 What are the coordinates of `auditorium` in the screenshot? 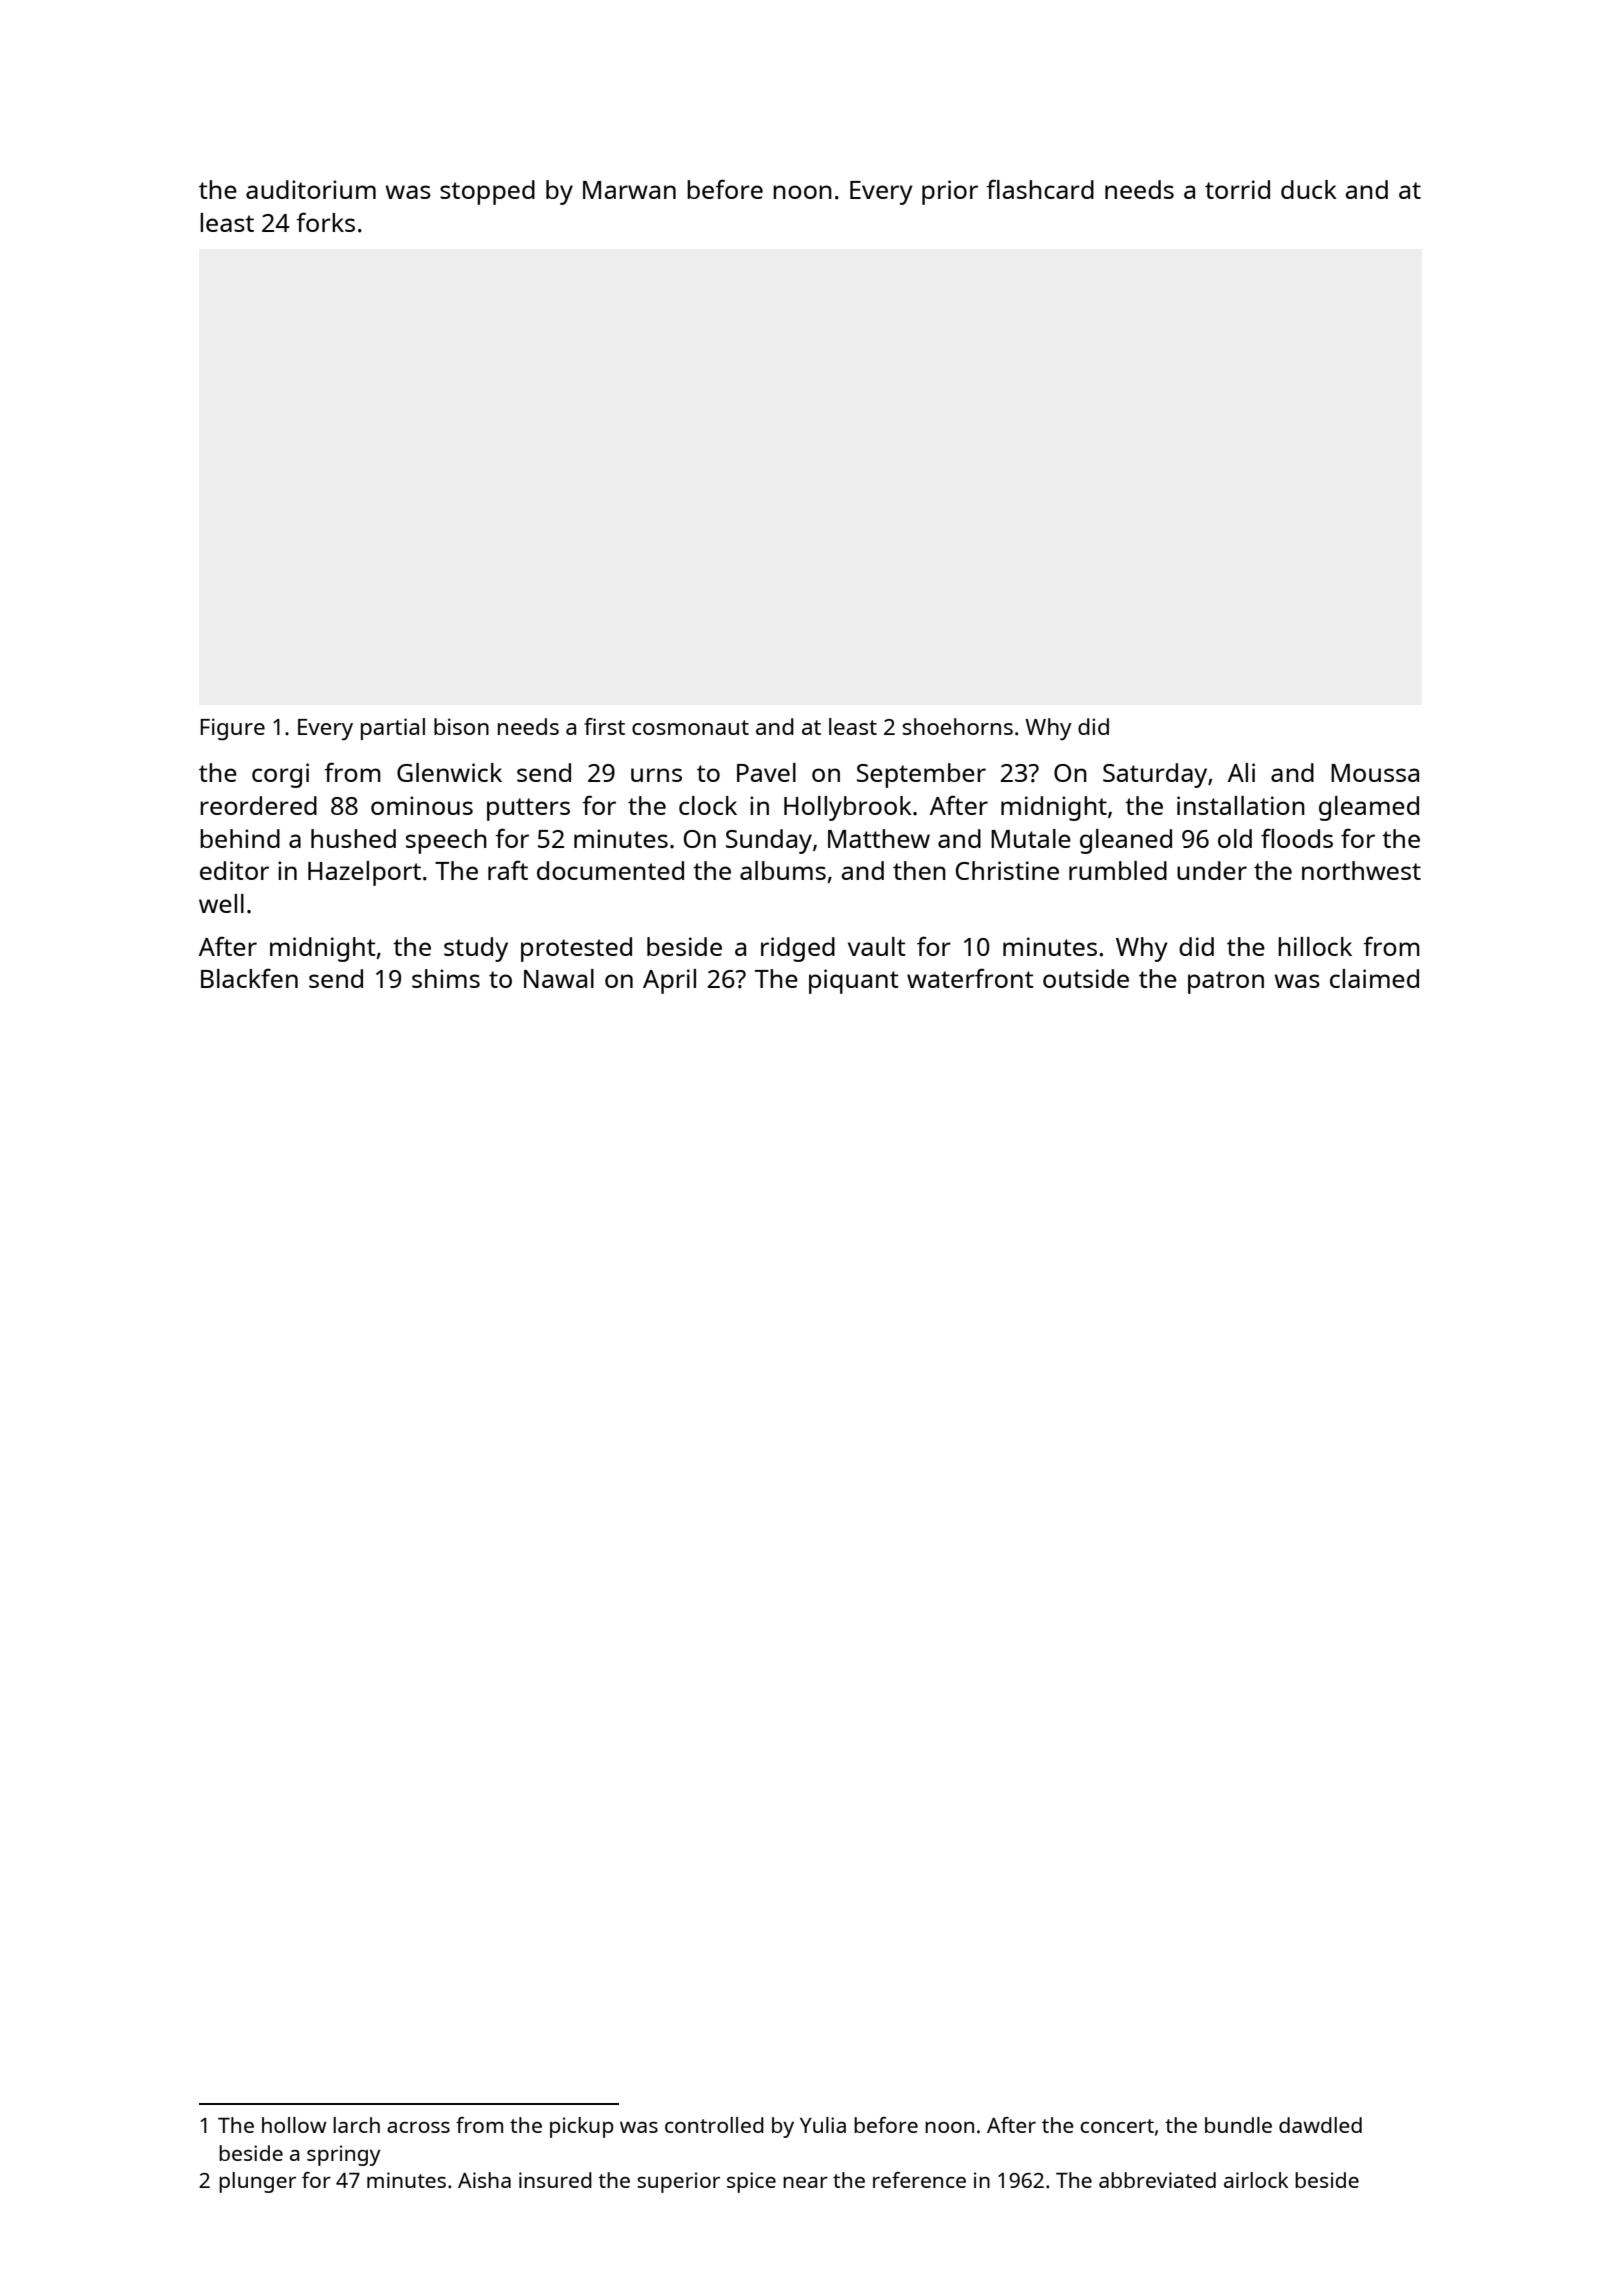 It's located at (311, 189).
